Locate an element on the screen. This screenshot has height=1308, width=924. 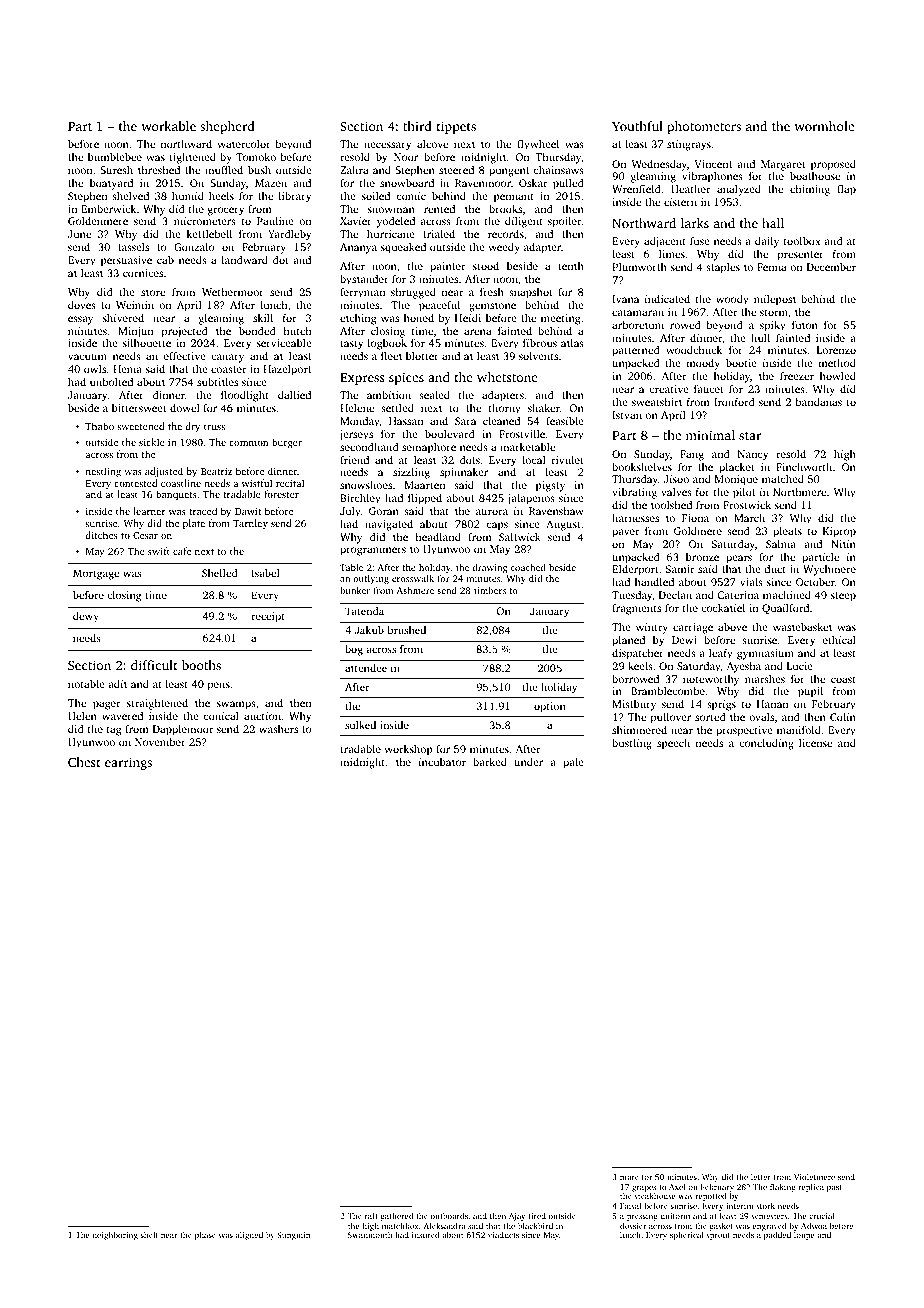
freezer is located at coordinates (797, 376).
